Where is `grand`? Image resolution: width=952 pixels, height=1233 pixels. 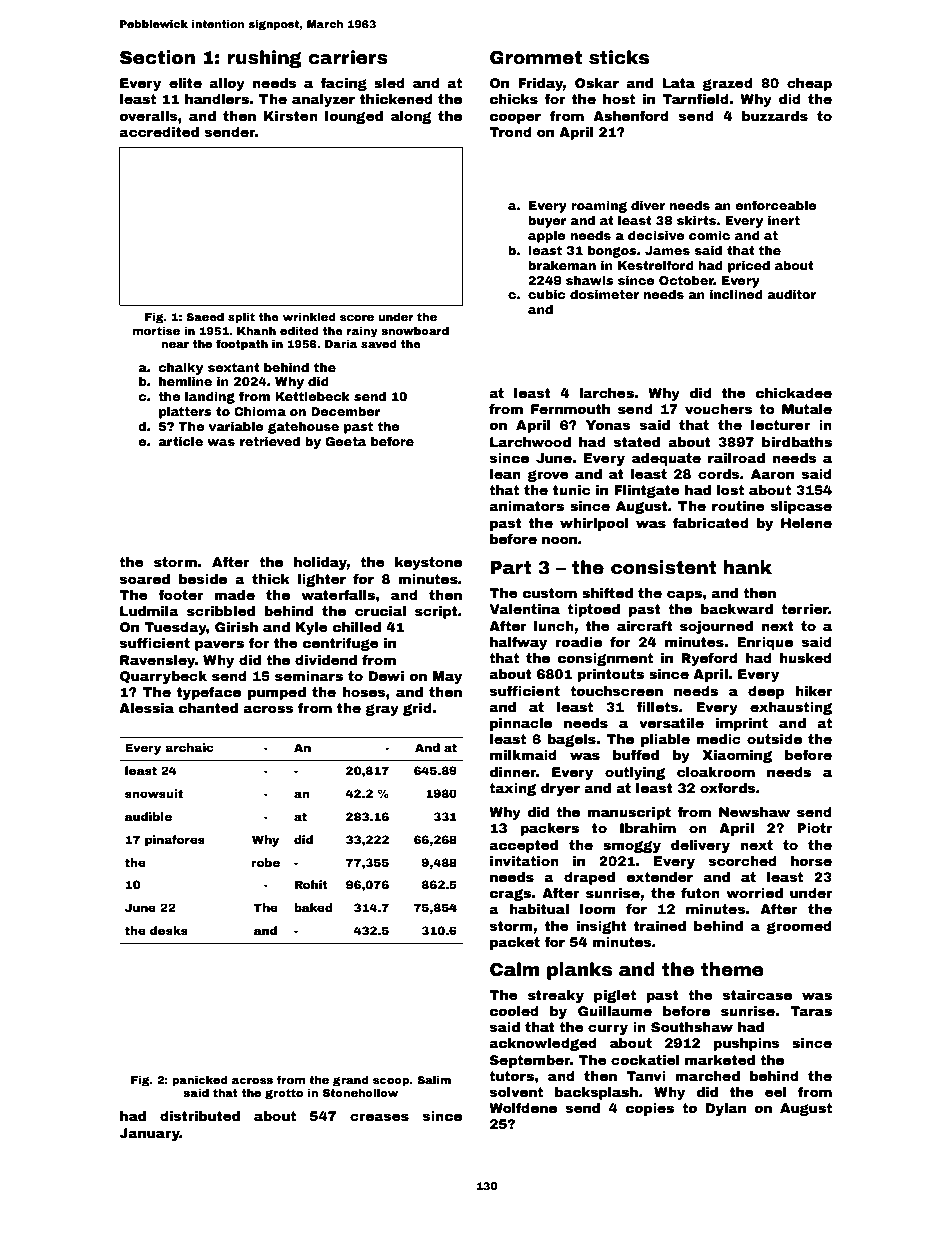
grand is located at coordinates (351, 1081).
